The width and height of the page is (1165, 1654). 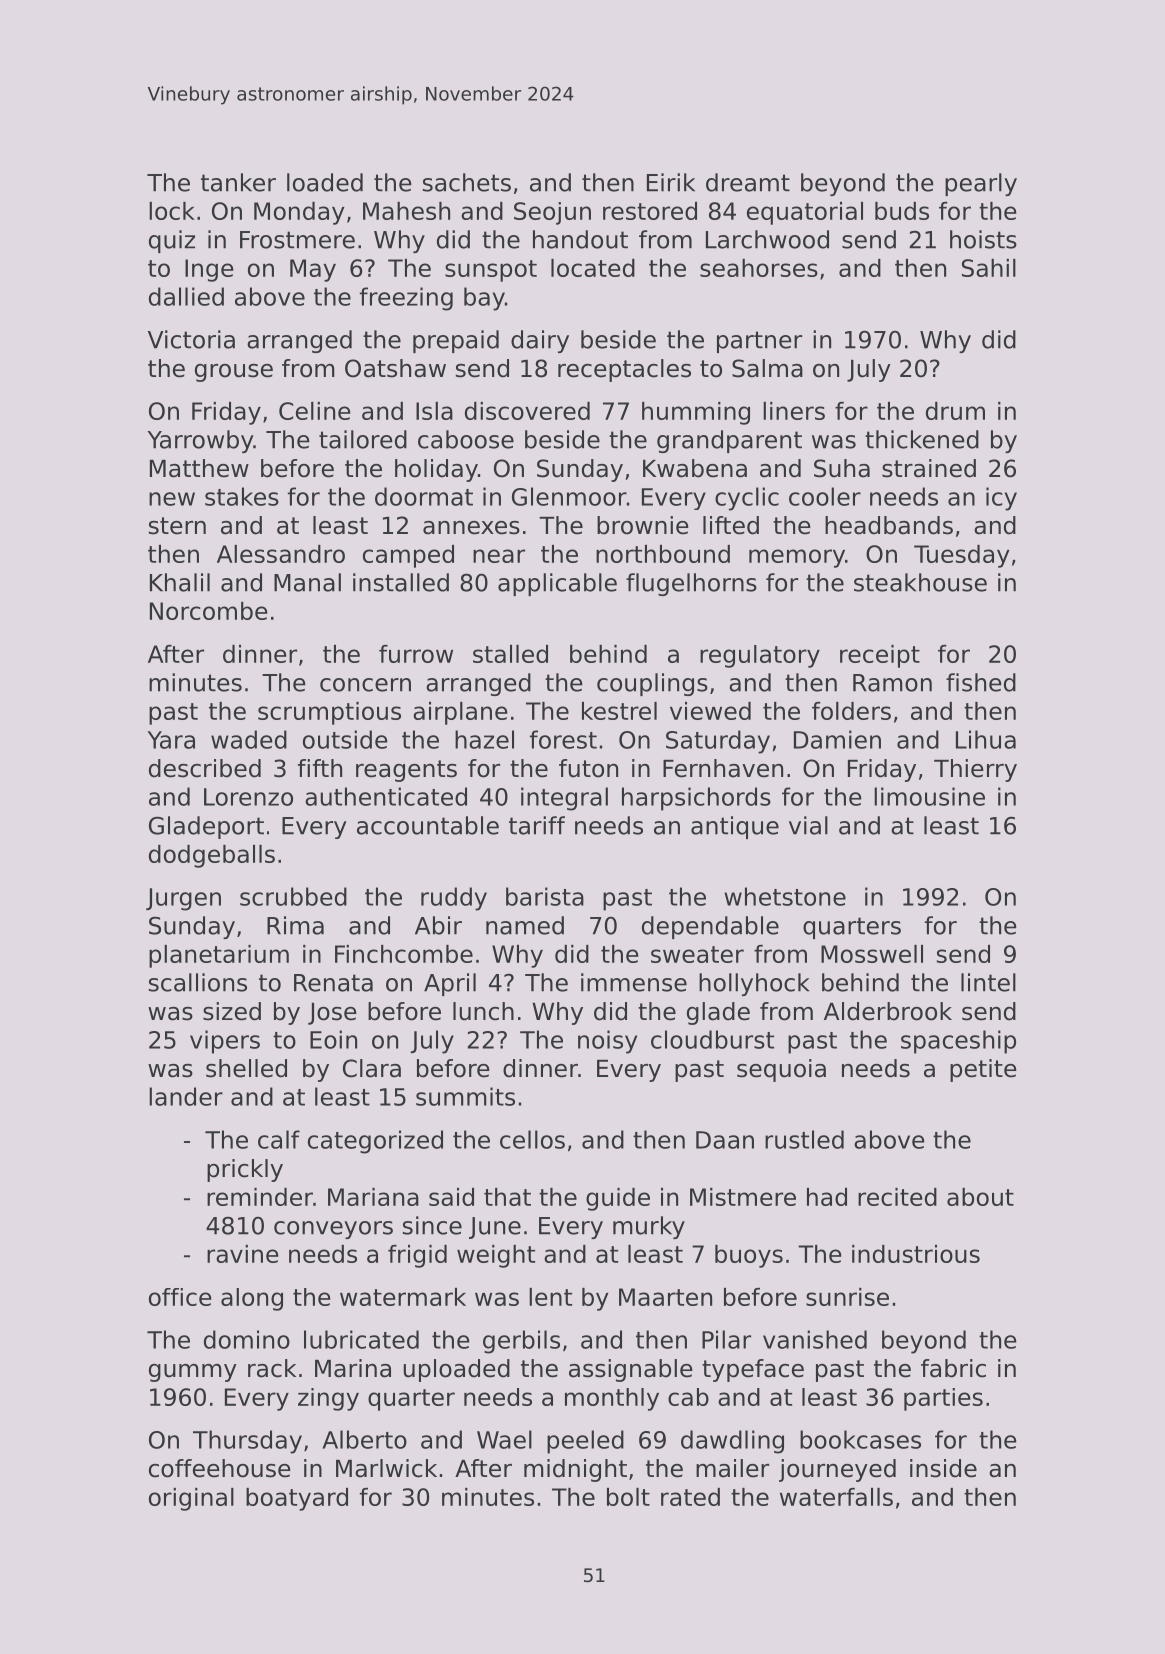 What do you see at coordinates (989, 268) in the page?
I see `Sahil` at bounding box center [989, 268].
